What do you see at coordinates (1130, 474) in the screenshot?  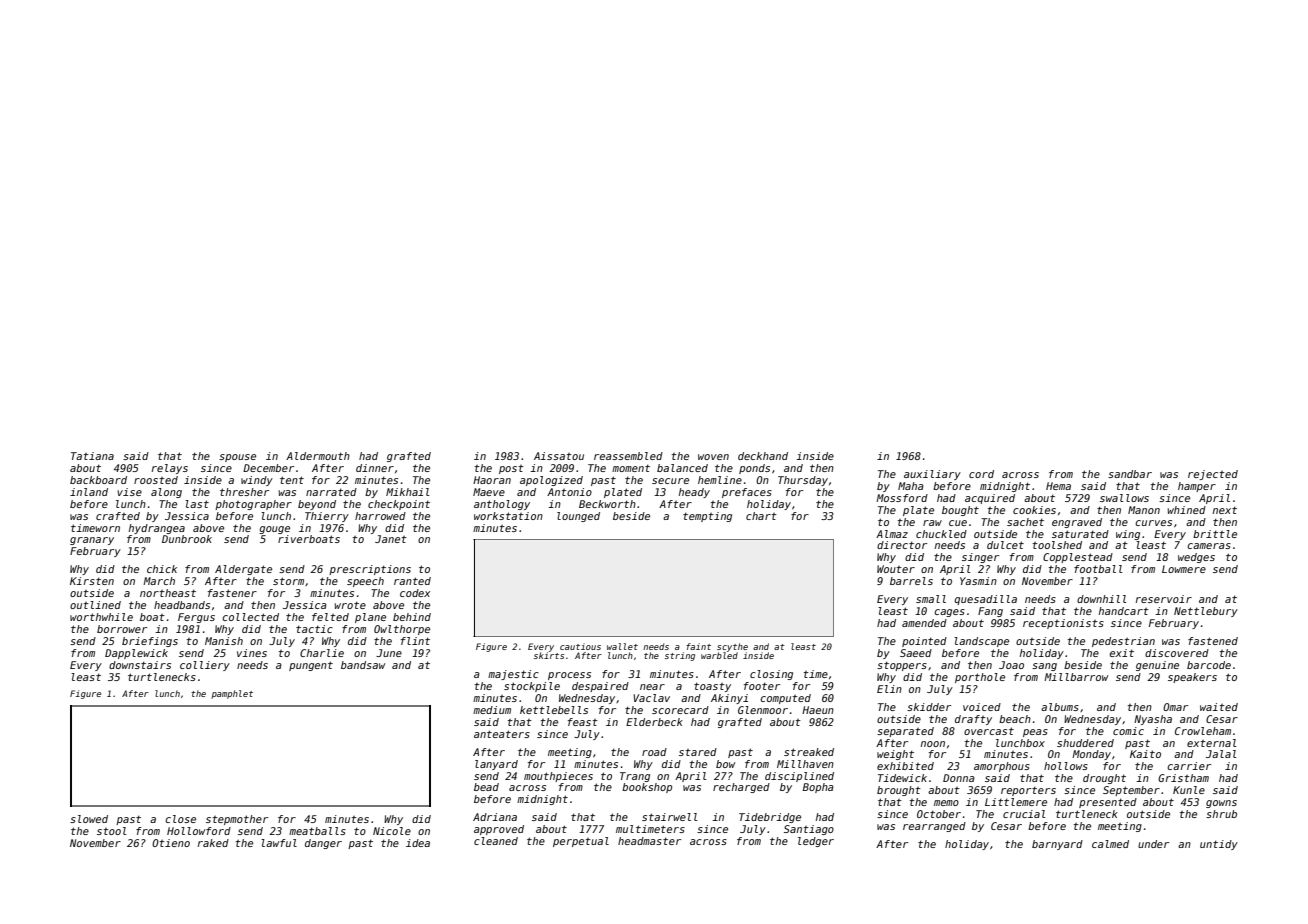 I see `sandbar` at bounding box center [1130, 474].
